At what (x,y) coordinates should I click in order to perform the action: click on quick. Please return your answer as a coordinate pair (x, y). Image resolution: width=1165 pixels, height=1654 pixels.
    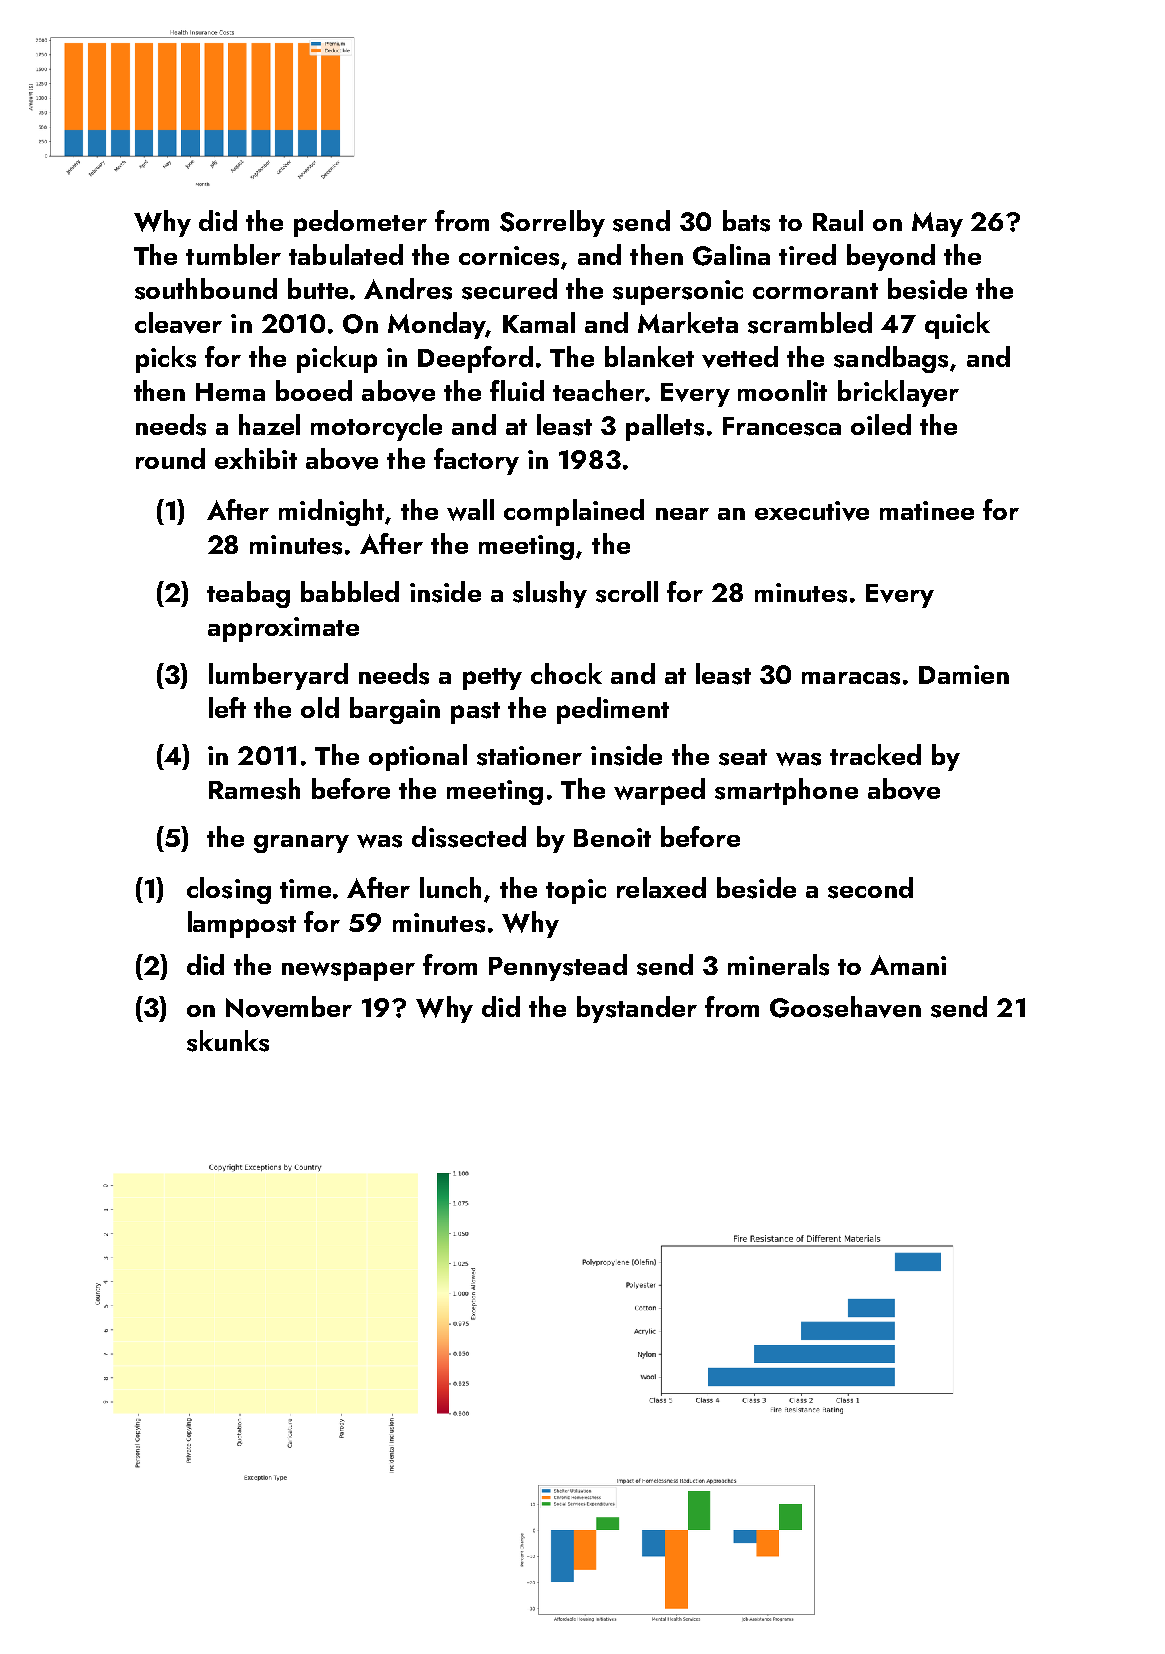
    Looking at the image, I should click on (957, 325).
